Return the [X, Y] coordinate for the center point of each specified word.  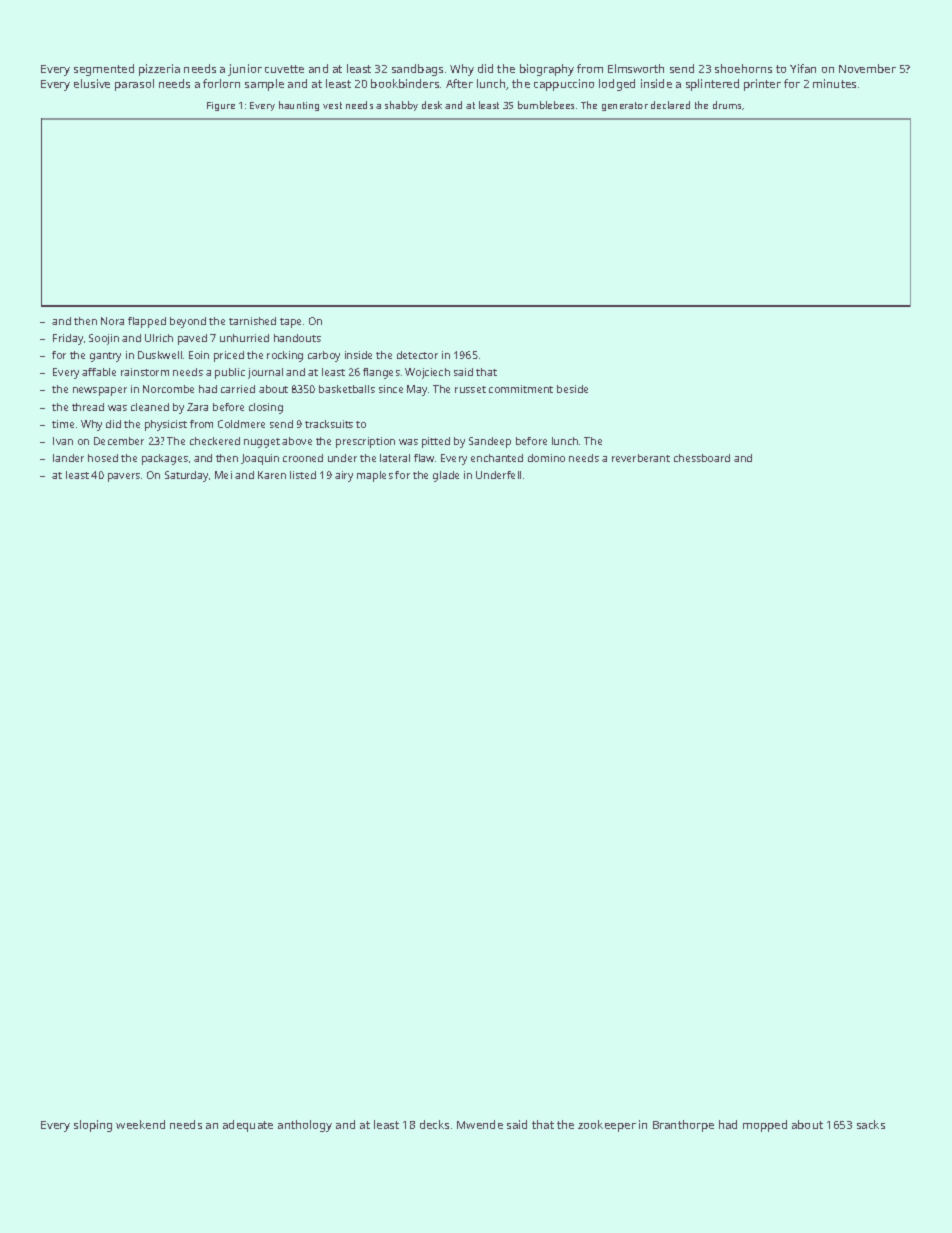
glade [446, 476]
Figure [221, 106]
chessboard [702, 458]
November [867, 68]
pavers [124, 477]
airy [344, 476]
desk [432, 105]
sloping [93, 1126]
